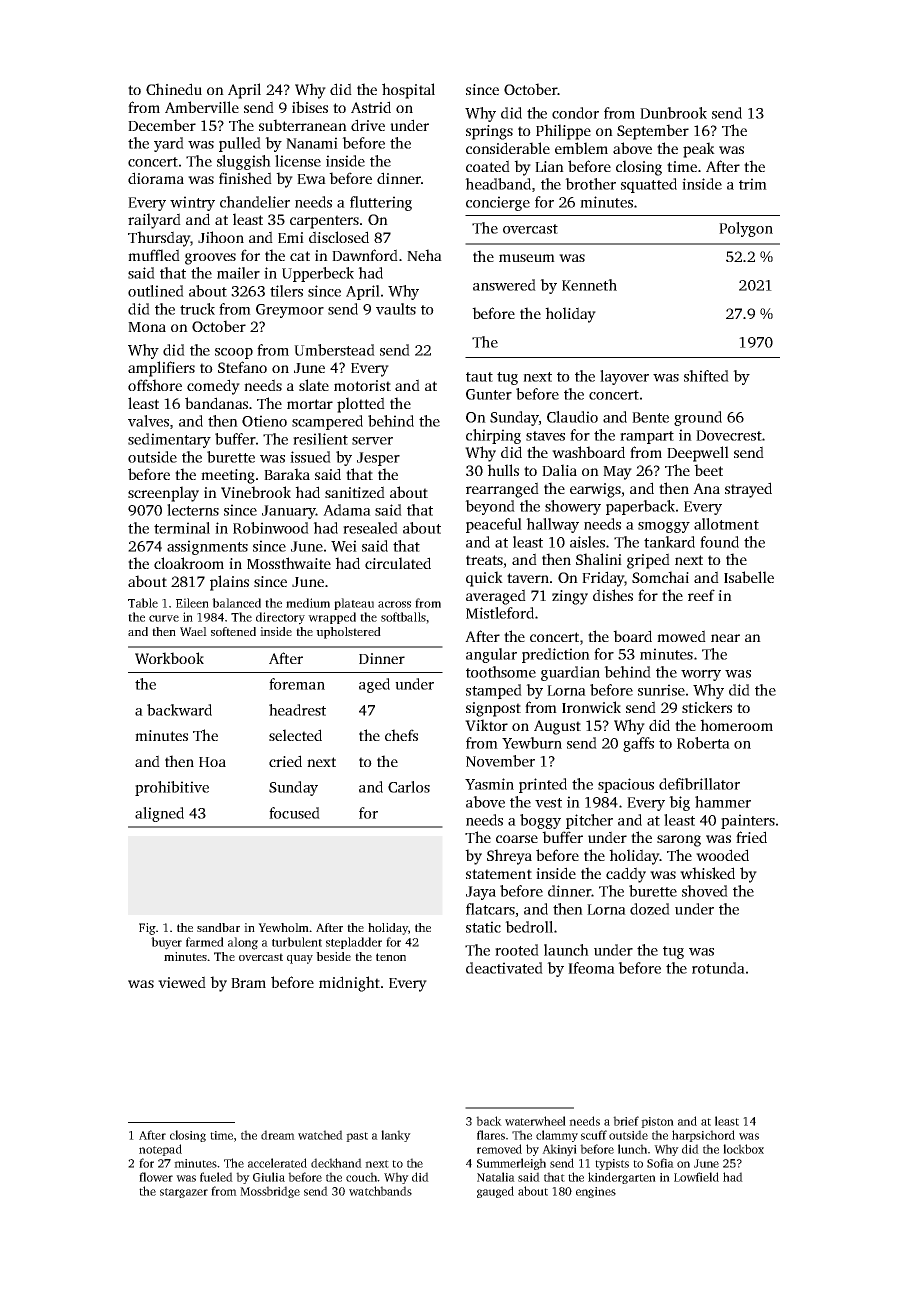  Describe the element at coordinates (490, 507) in the image. I see `beyond` at that location.
